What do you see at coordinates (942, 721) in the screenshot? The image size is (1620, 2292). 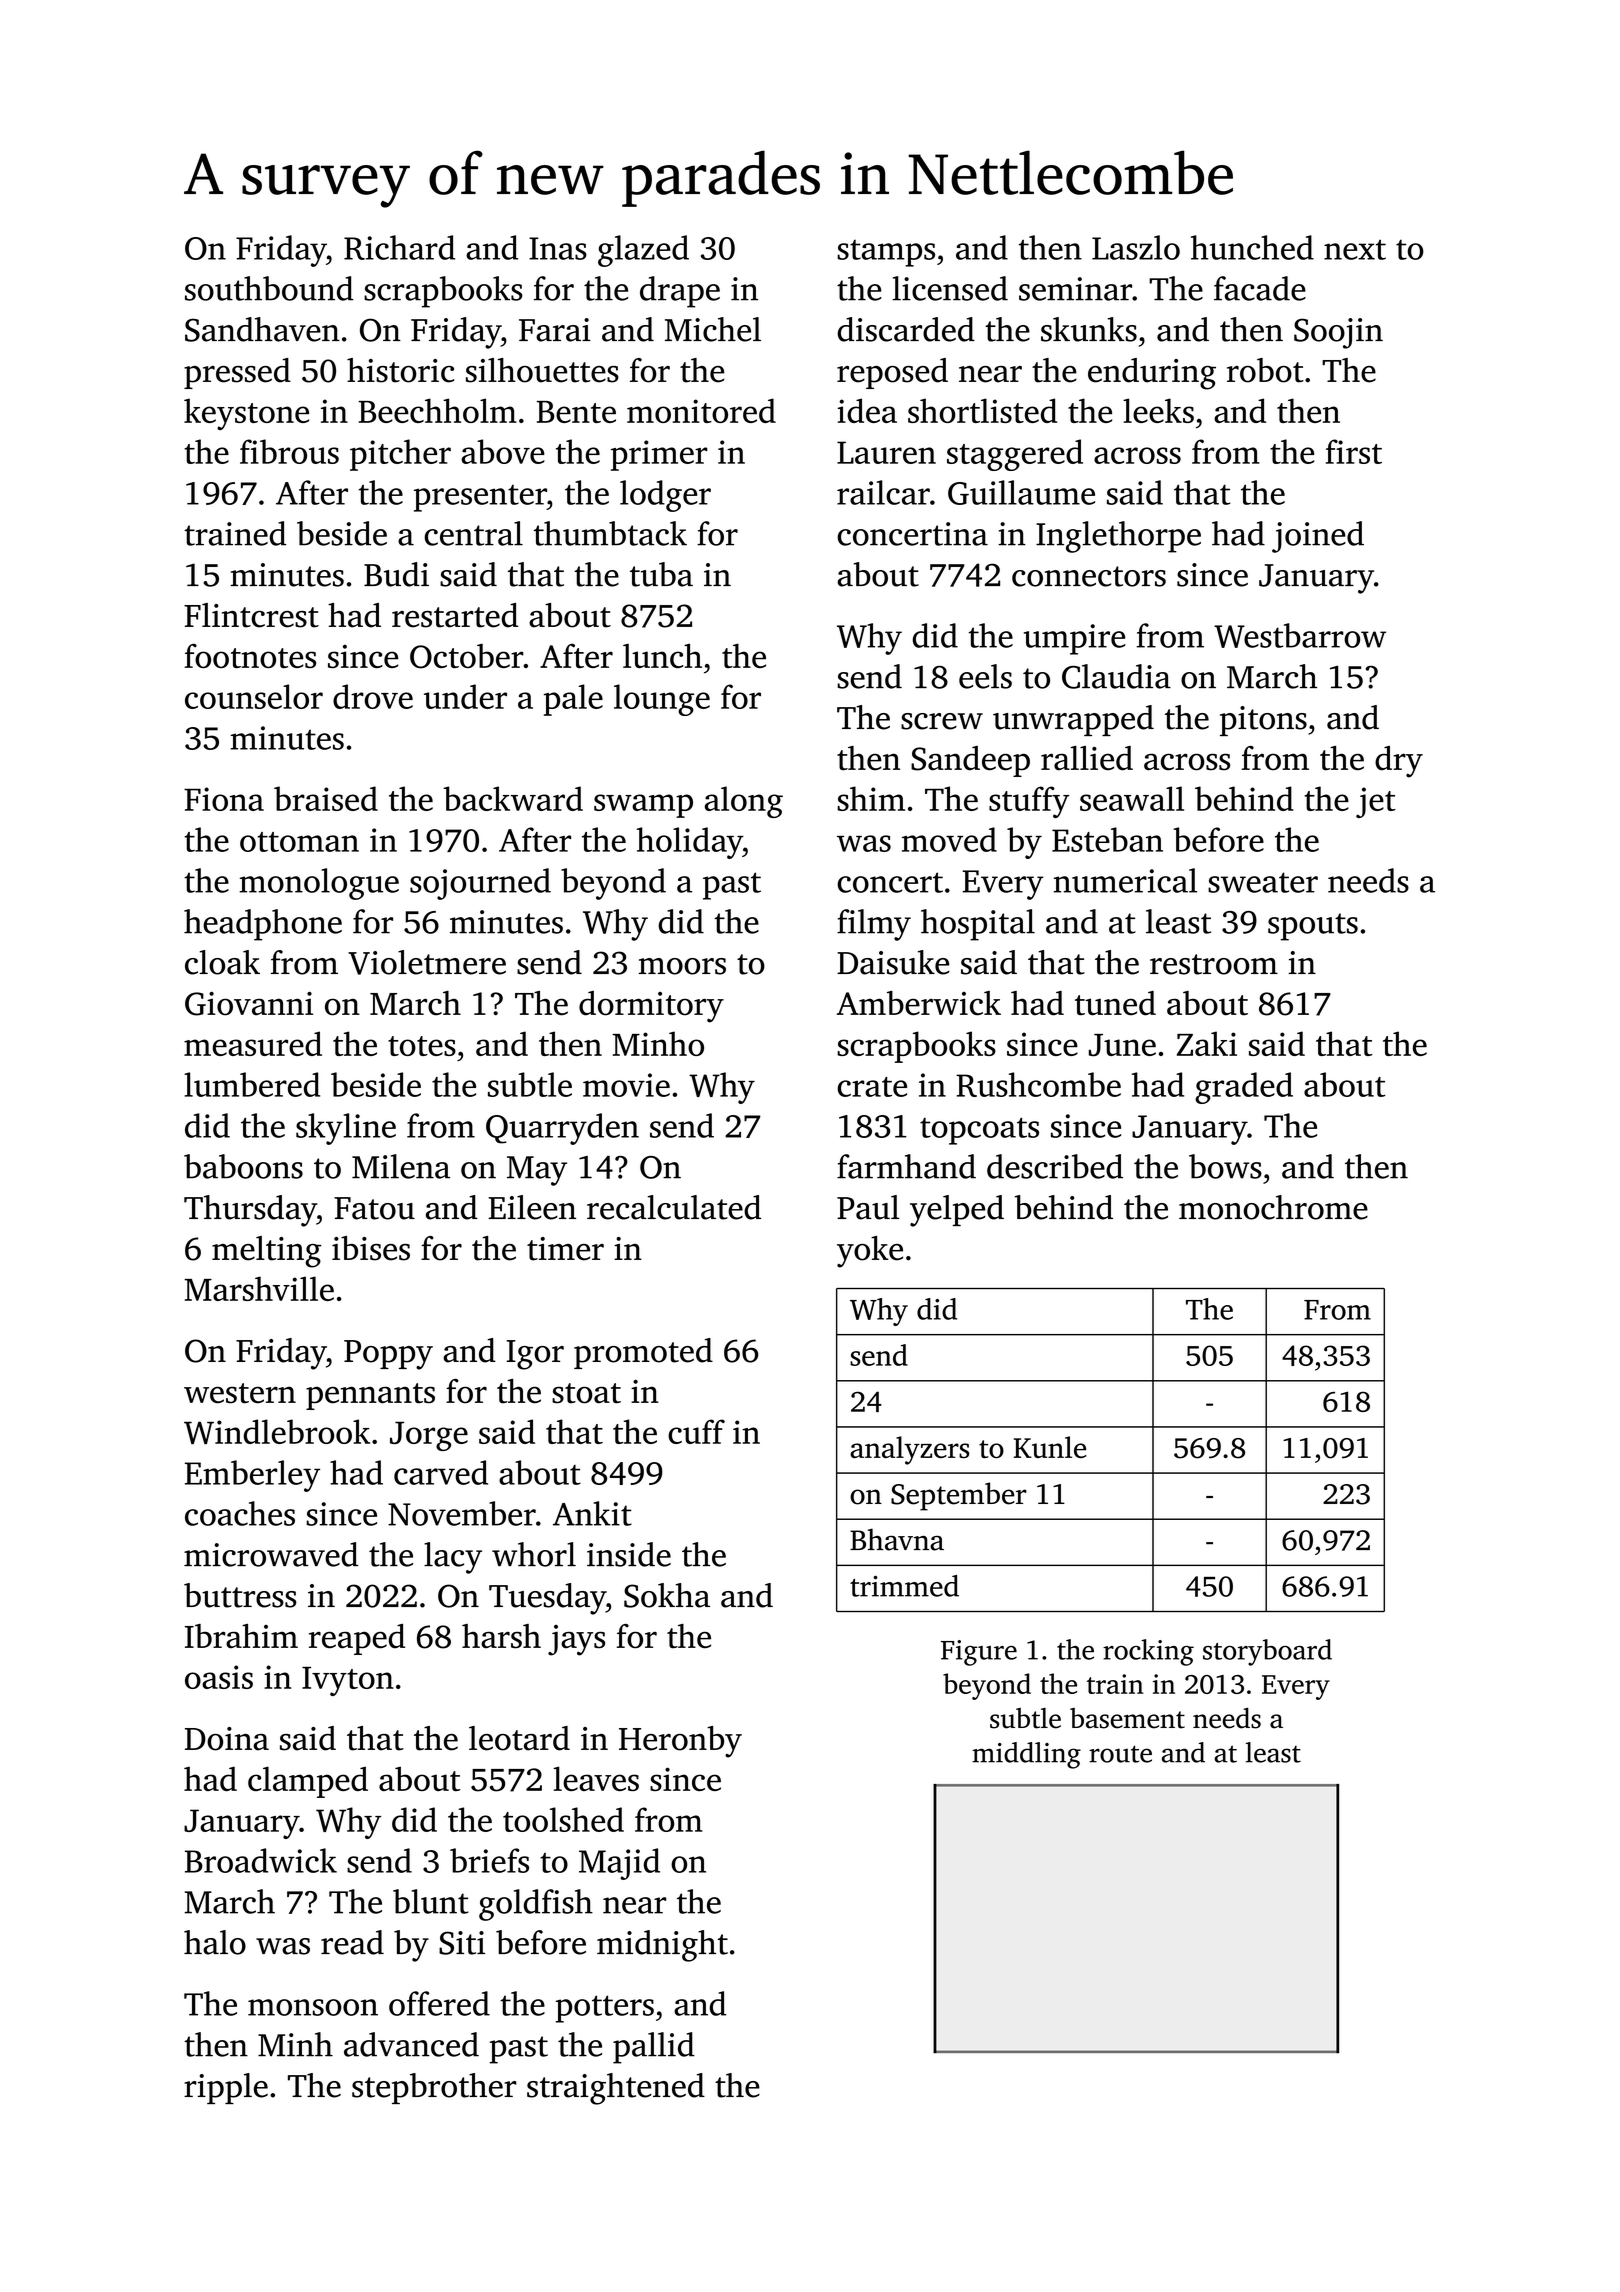 I see `screw` at bounding box center [942, 721].
